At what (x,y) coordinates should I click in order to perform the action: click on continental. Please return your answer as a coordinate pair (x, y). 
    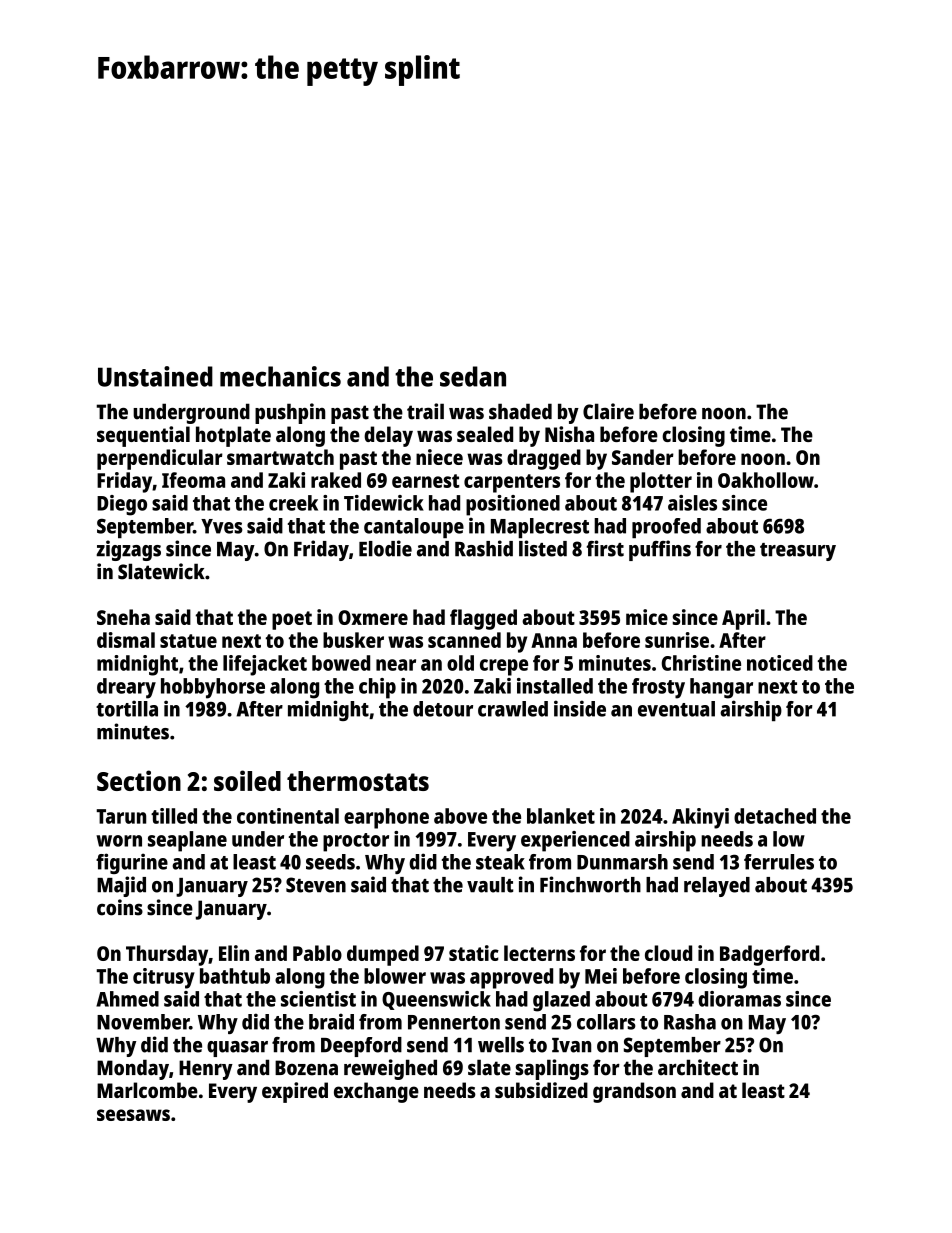
    Looking at the image, I should click on (288, 816).
